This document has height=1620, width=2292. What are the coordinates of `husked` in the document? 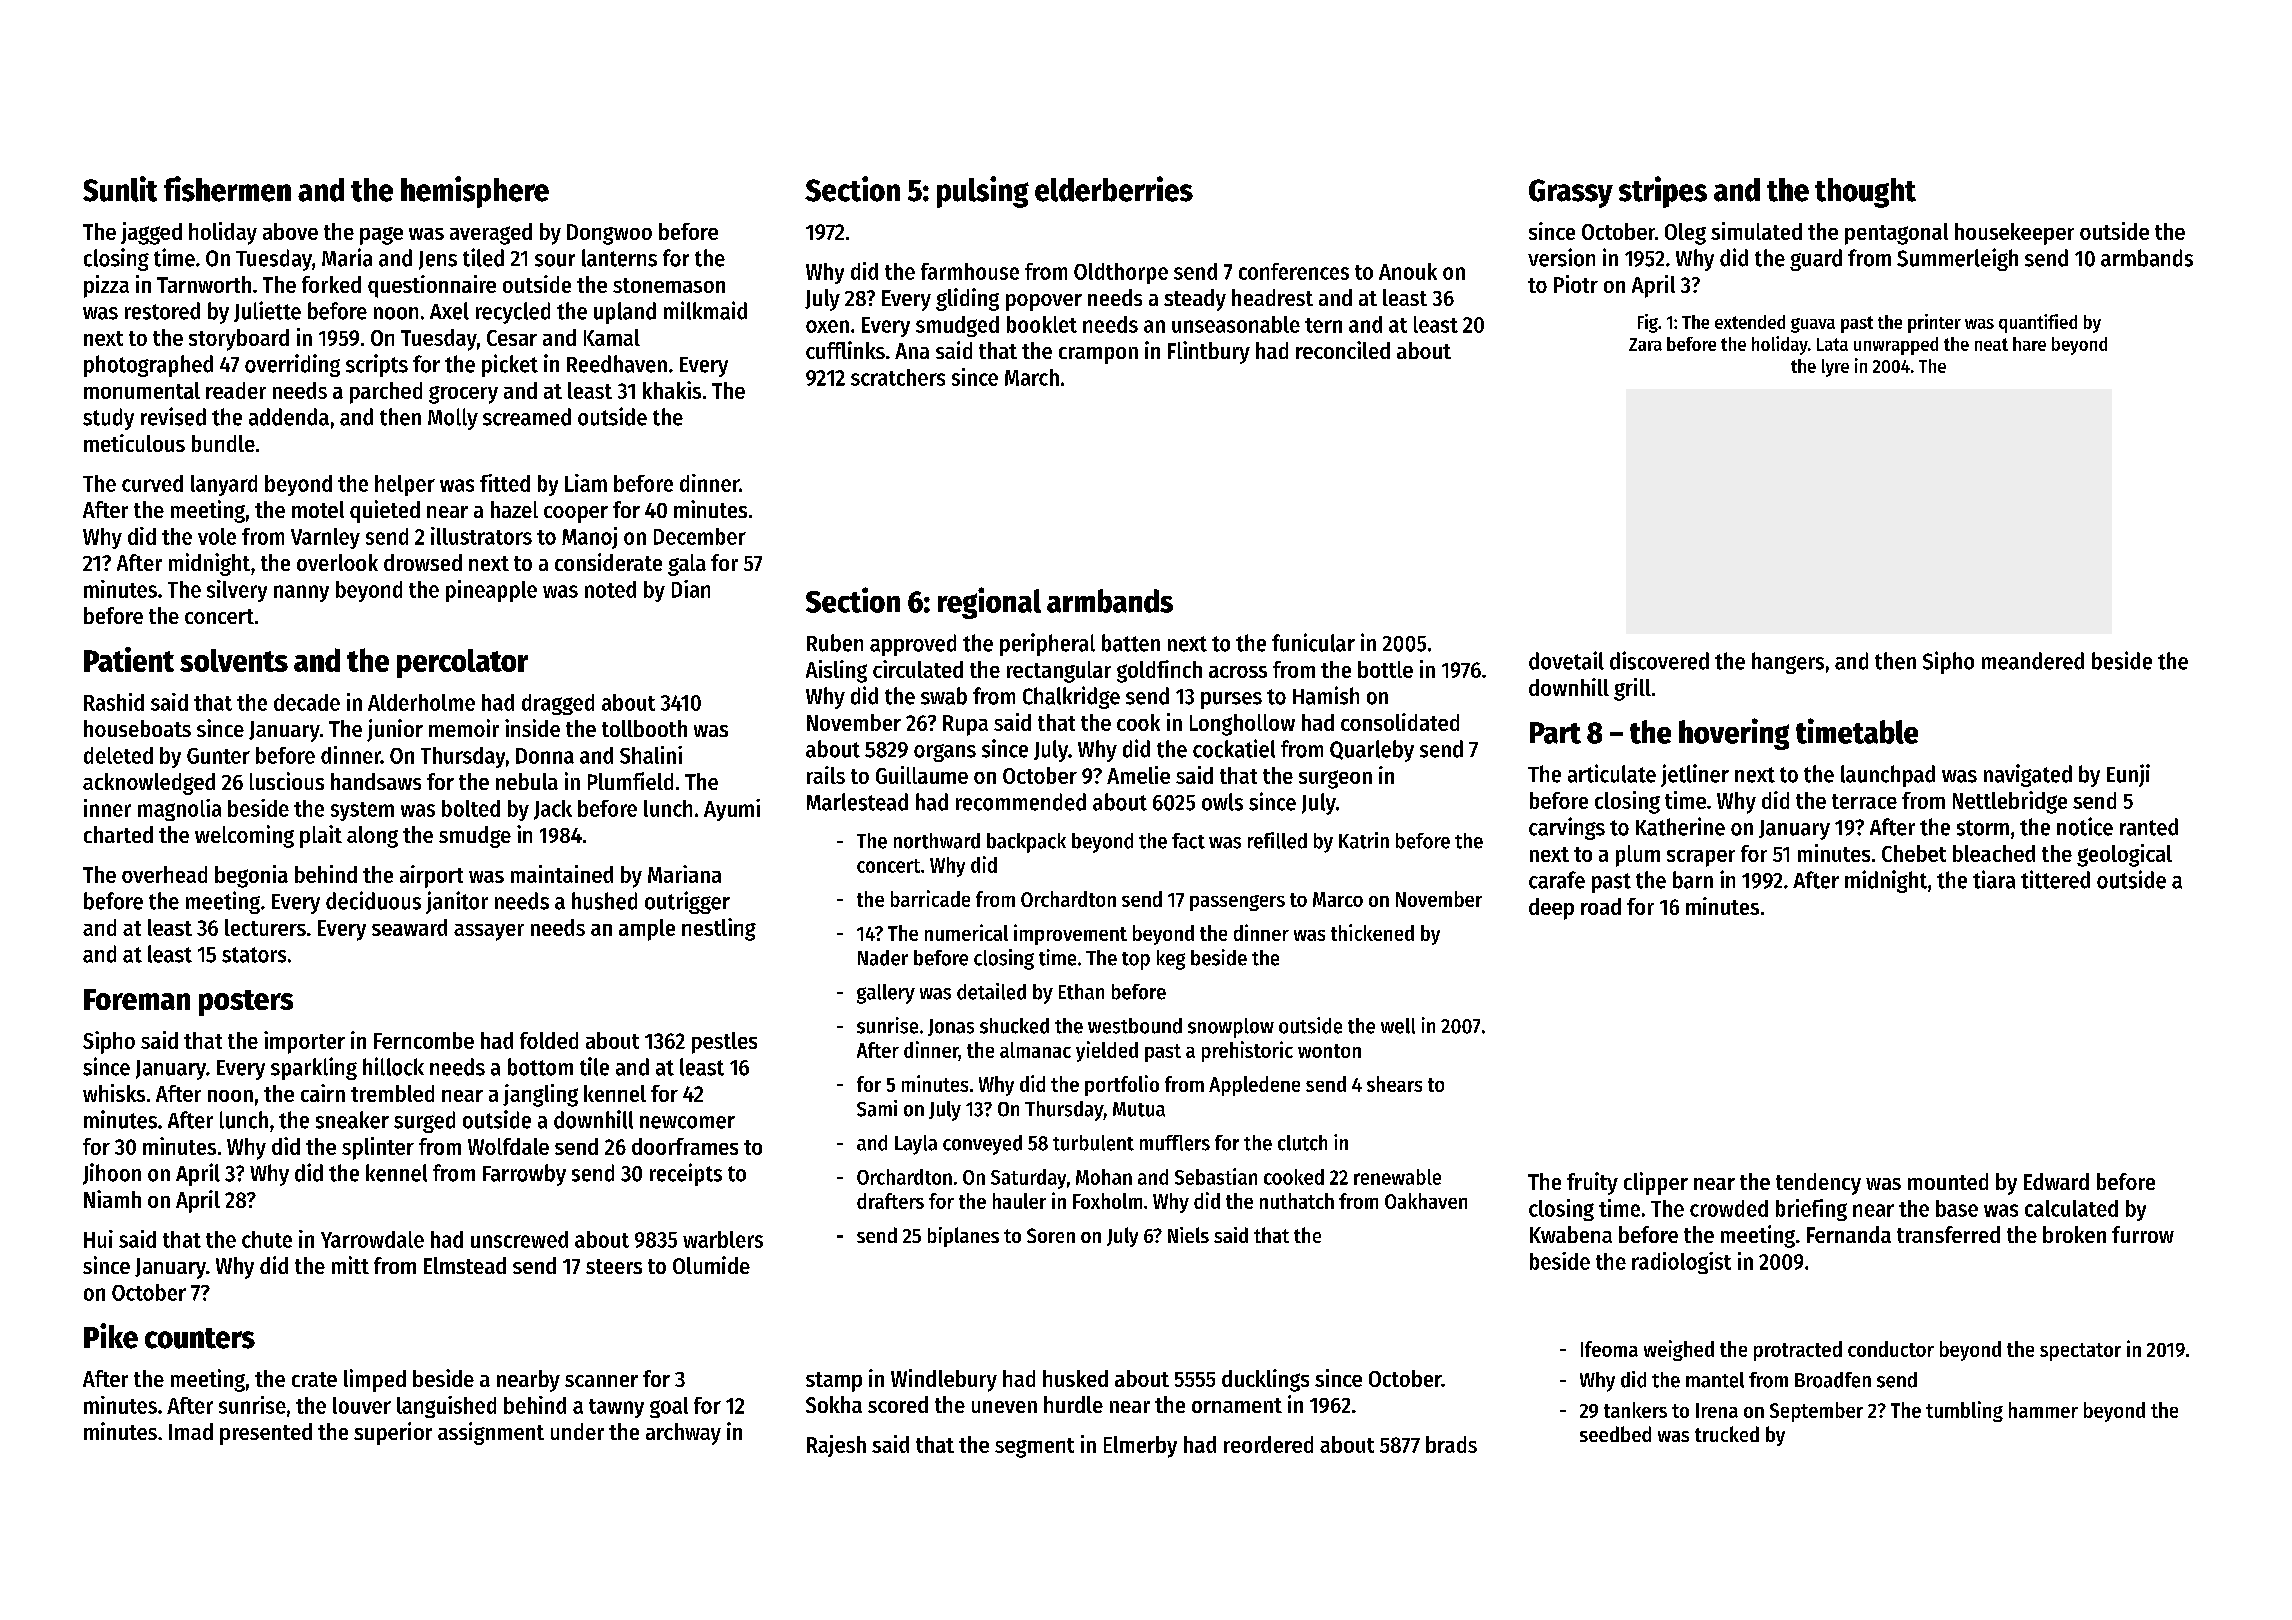 It's located at (1075, 1378).
